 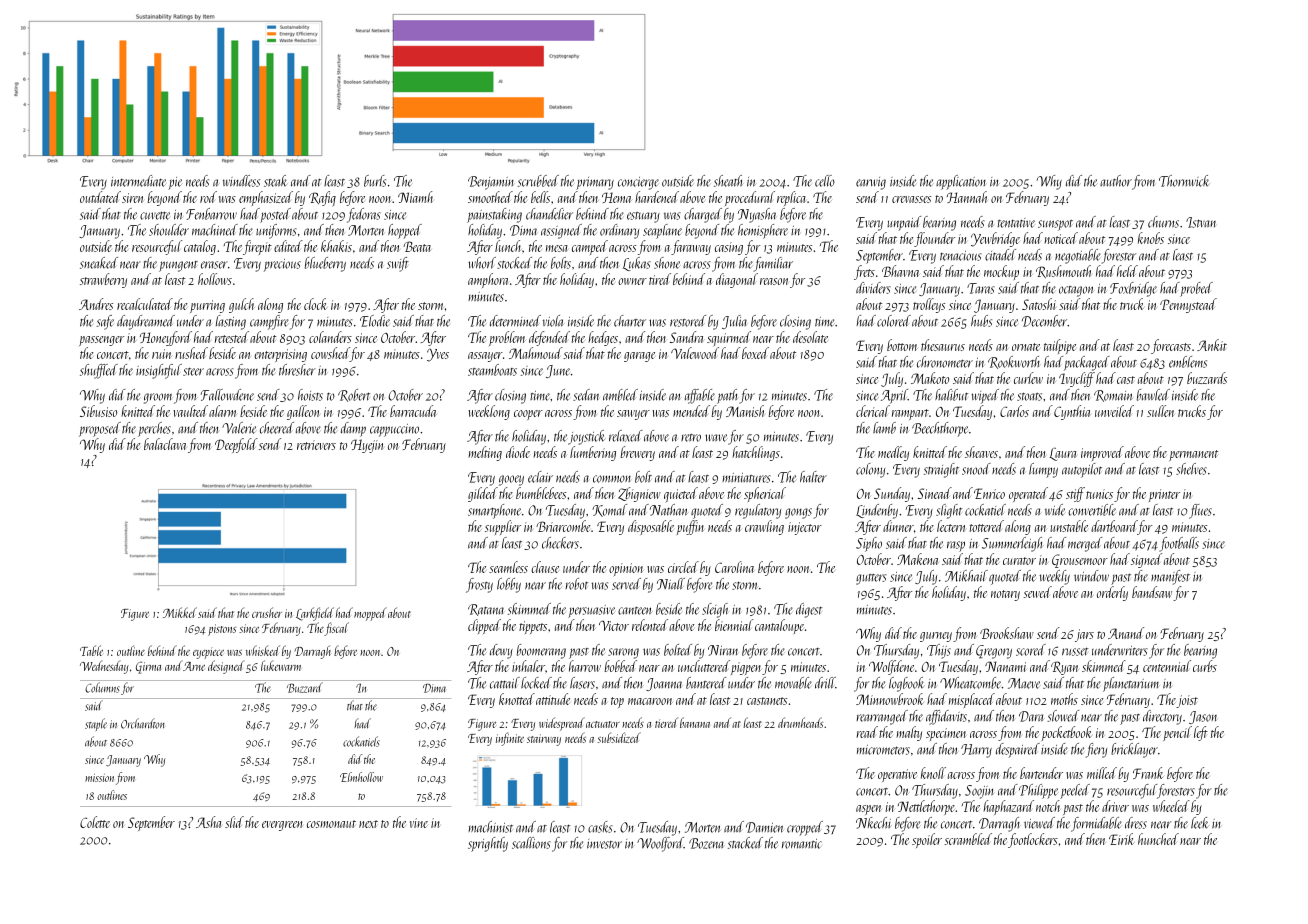 What do you see at coordinates (510, 739) in the page?
I see `infinite` at bounding box center [510, 739].
